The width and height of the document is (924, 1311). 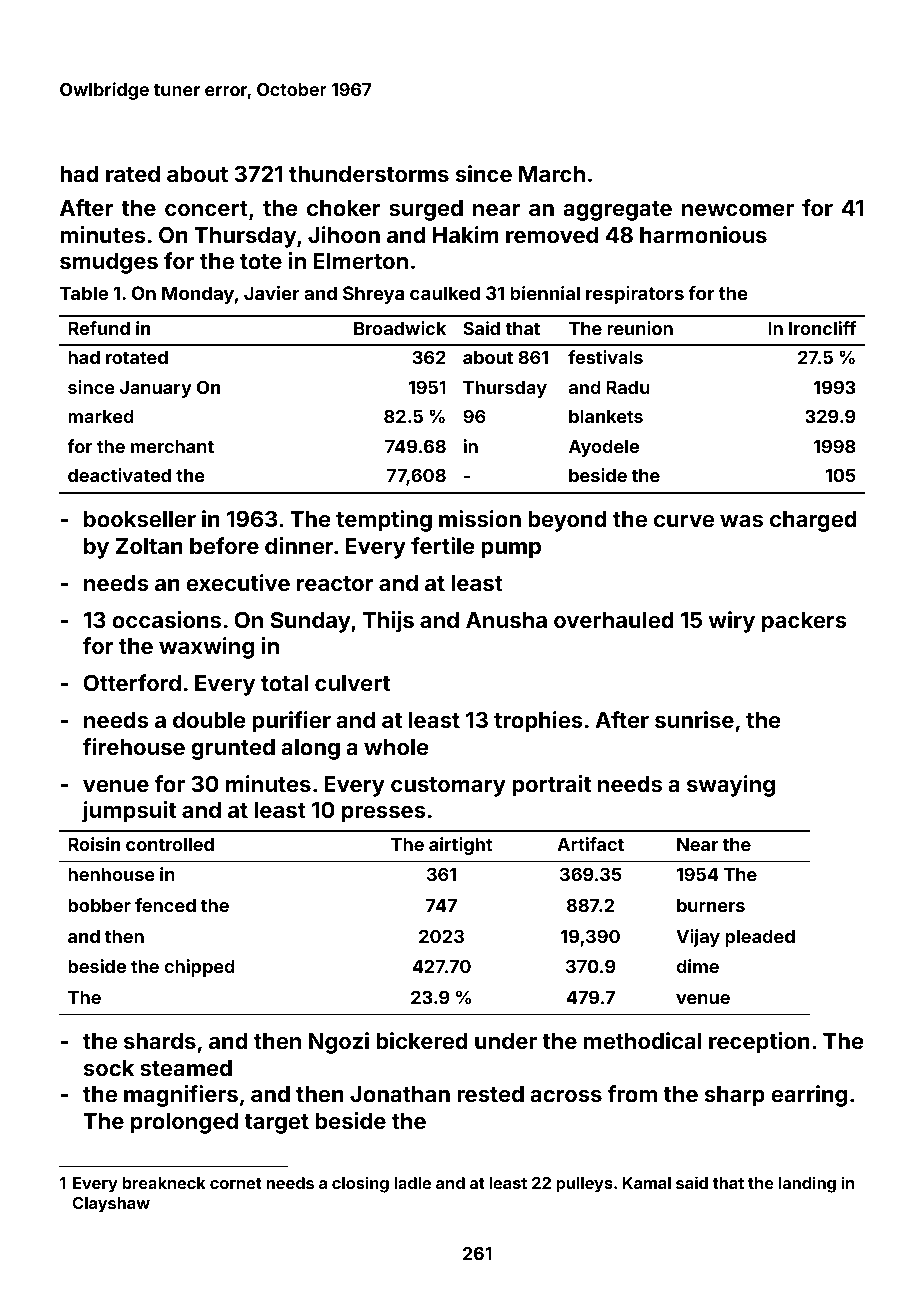 I want to click on breakneck, so click(x=164, y=1183).
